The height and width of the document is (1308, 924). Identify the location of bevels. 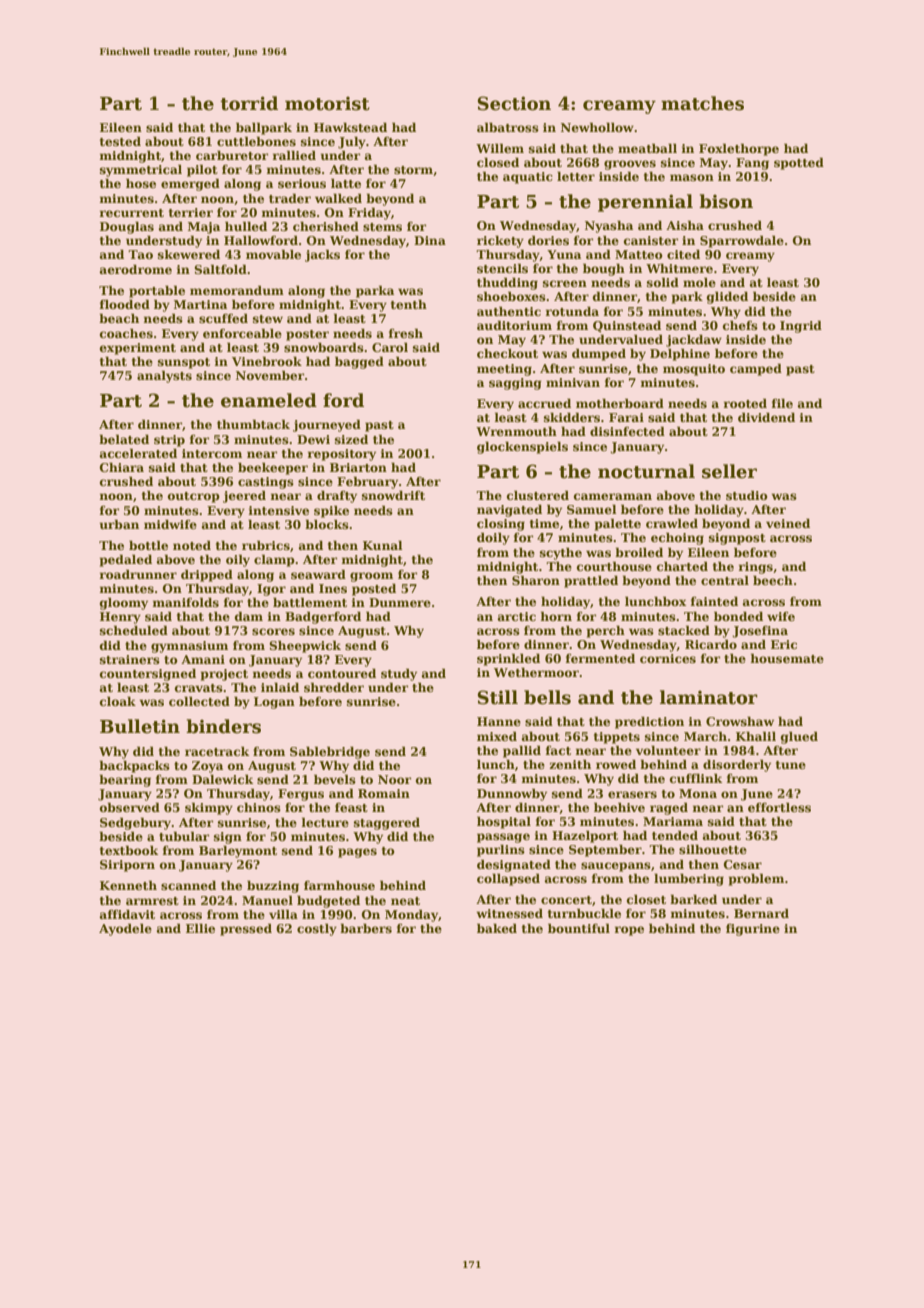
(335, 779).
